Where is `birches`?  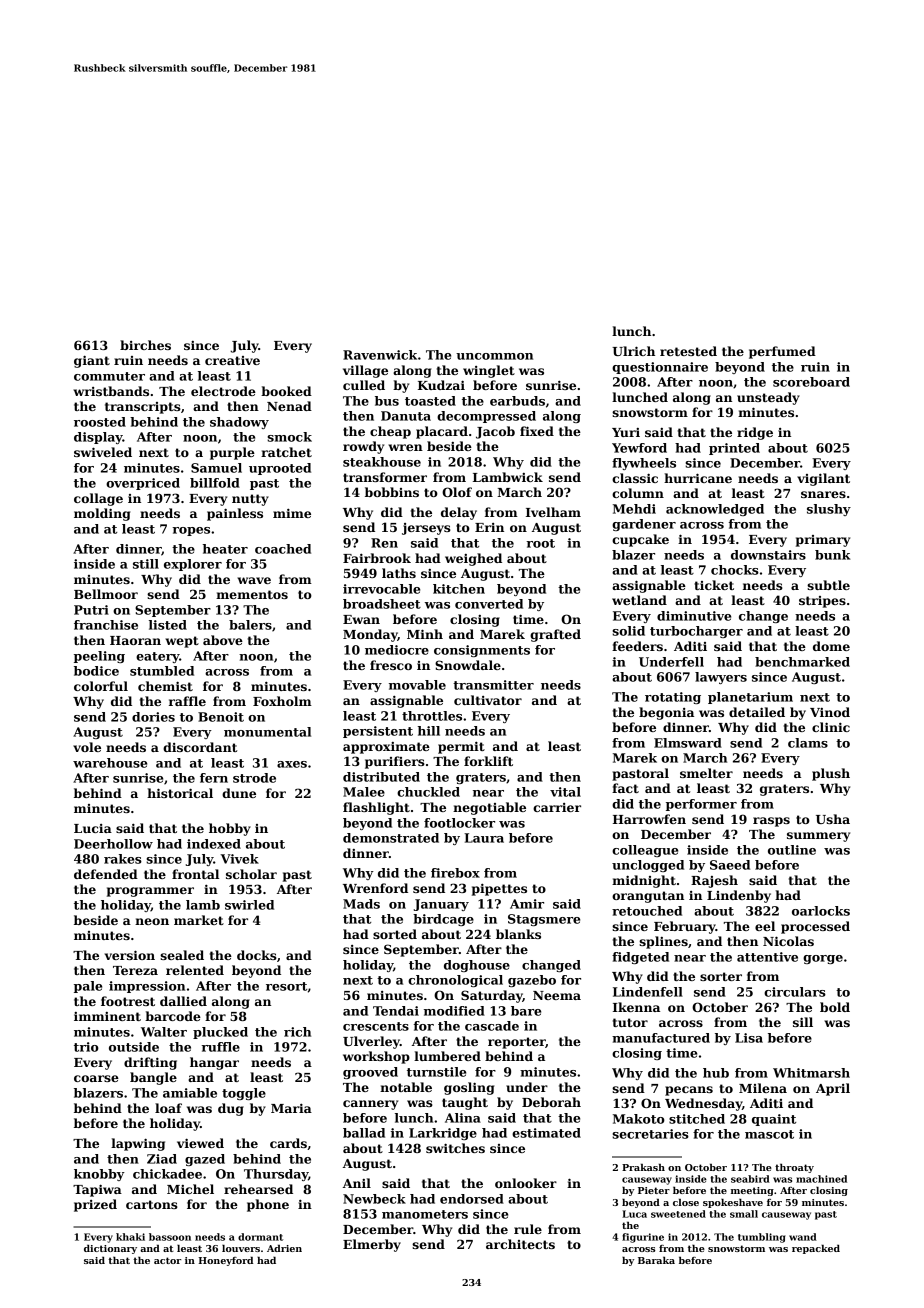
birches is located at coordinates (145, 345).
